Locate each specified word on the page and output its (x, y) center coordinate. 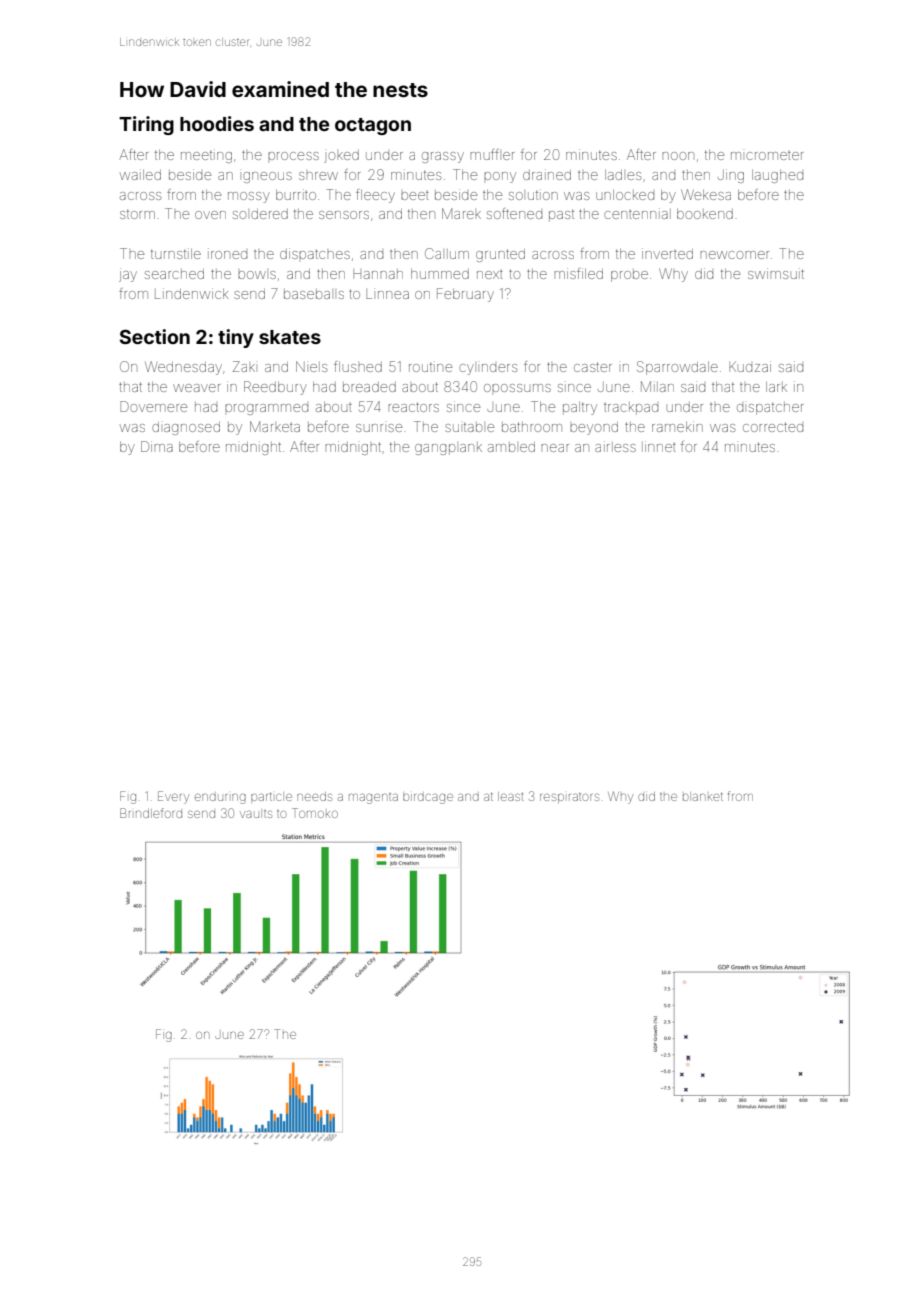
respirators (569, 798)
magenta (373, 798)
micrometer (767, 155)
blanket (703, 796)
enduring (220, 798)
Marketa (275, 426)
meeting (206, 156)
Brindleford (151, 813)
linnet (659, 446)
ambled (511, 447)
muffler (492, 154)
